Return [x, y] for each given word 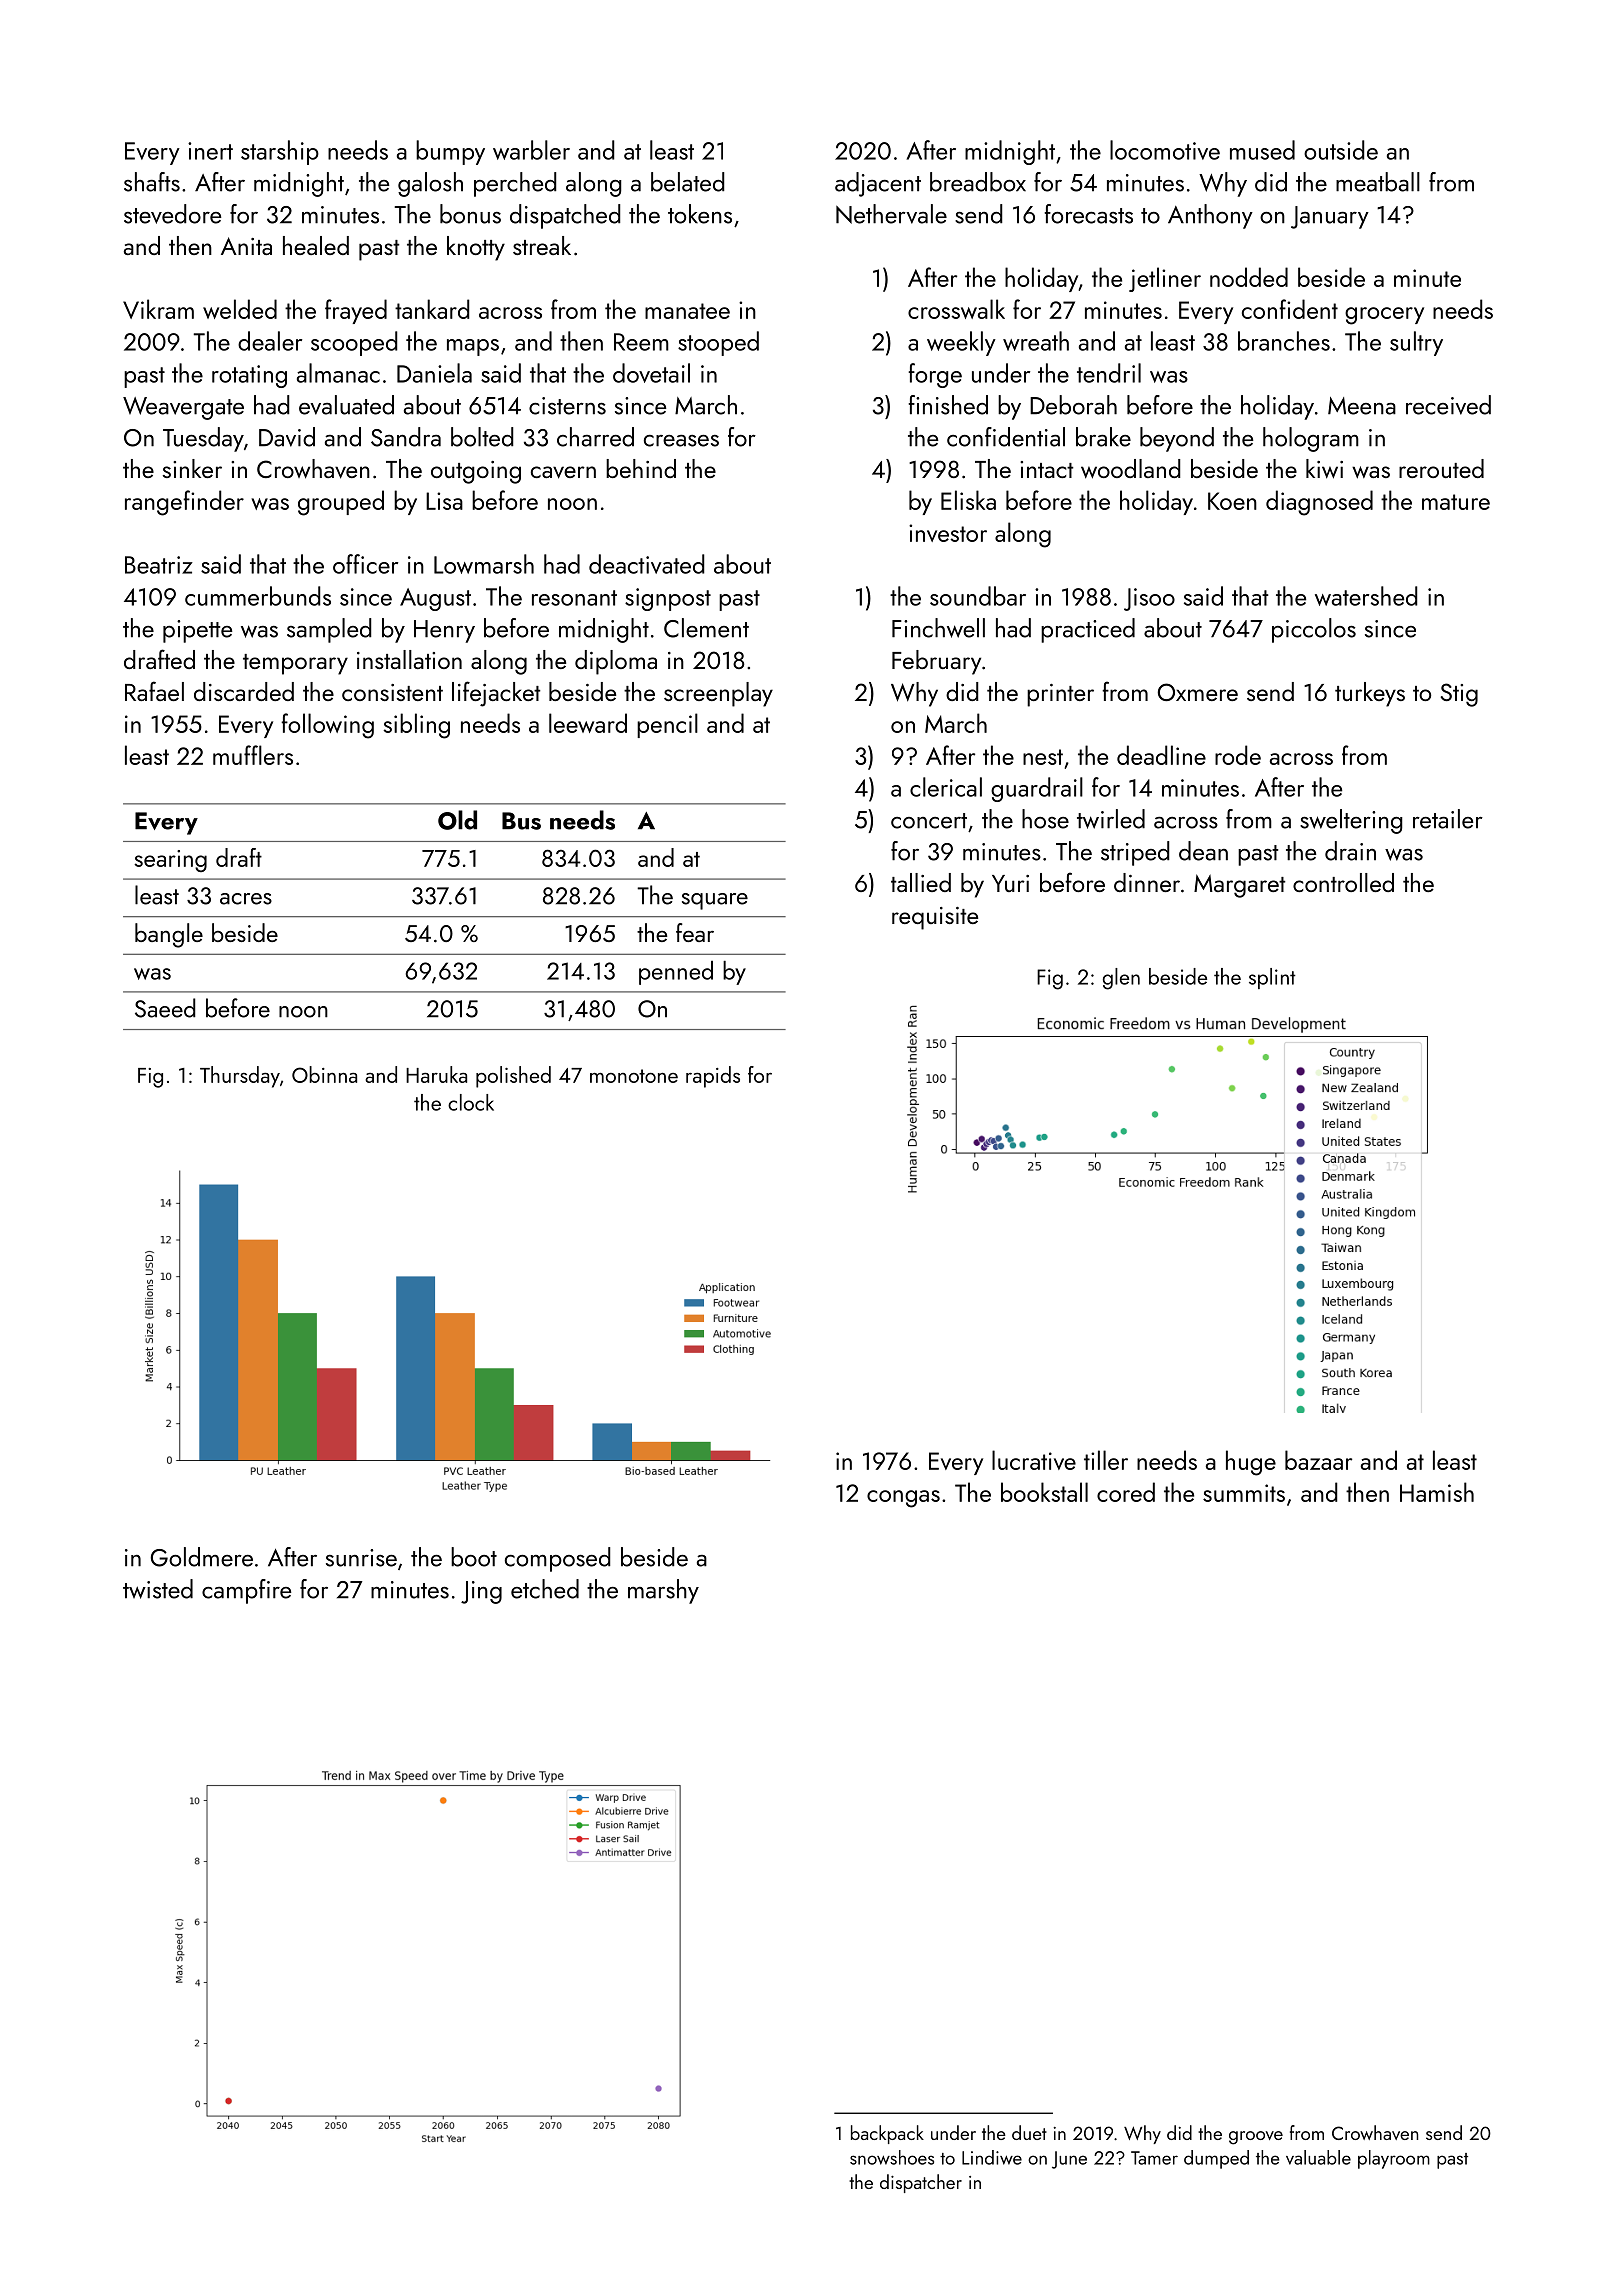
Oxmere [1198, 692]
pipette [197, 631]
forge [935, 375]
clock [471, 1102]
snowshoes [892, 2157]
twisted [158, 1589]
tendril [1109, 373]
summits [1244, 1493]
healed [316, 245]
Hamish [1437, 1492]
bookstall [1044, 1492]
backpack [887, 2134]
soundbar [978, 596]
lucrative [1034, 1460]
